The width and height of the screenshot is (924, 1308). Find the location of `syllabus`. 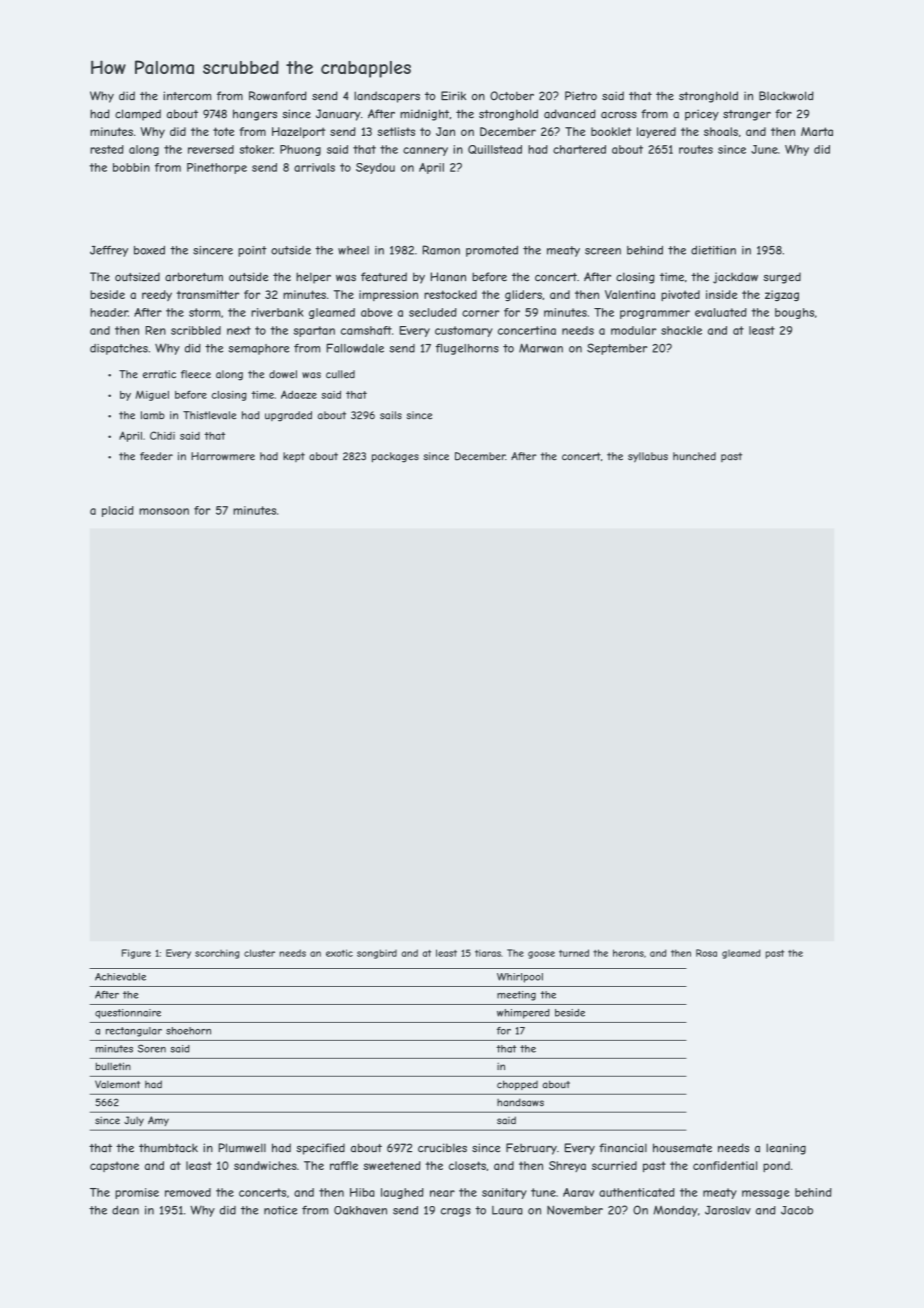

syllabus is located at coordinates (648, 457).
